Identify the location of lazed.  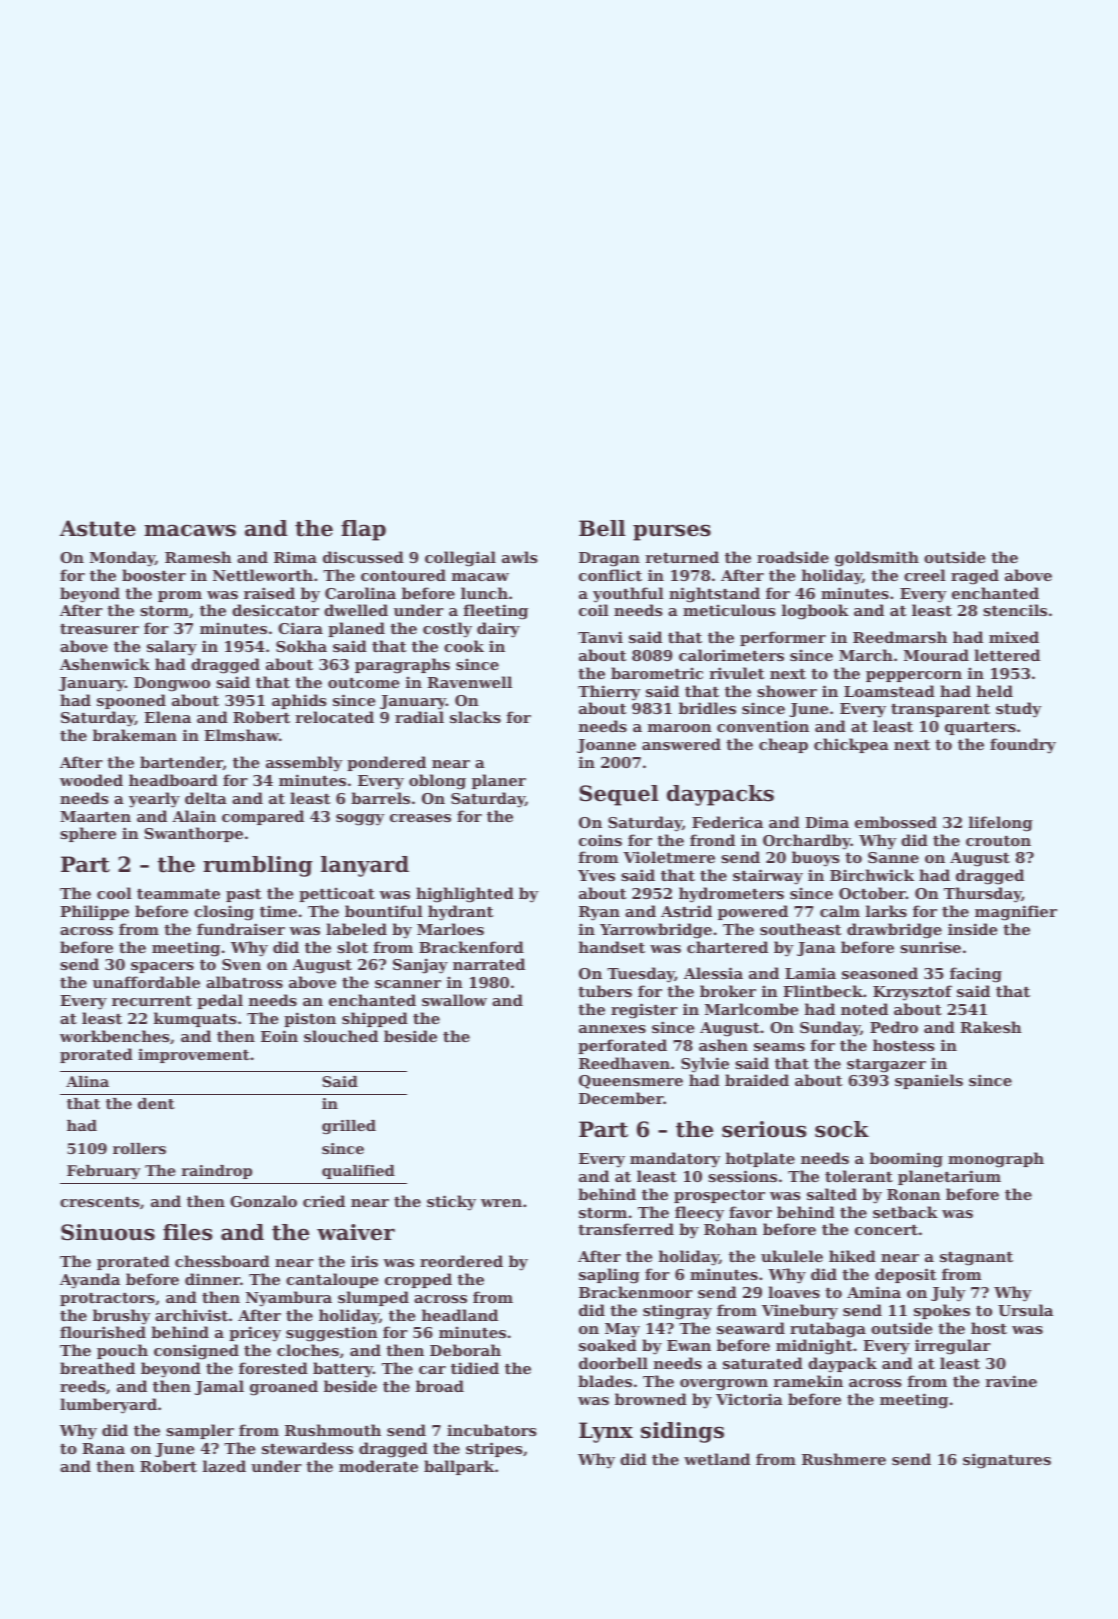
(224, 1466).
